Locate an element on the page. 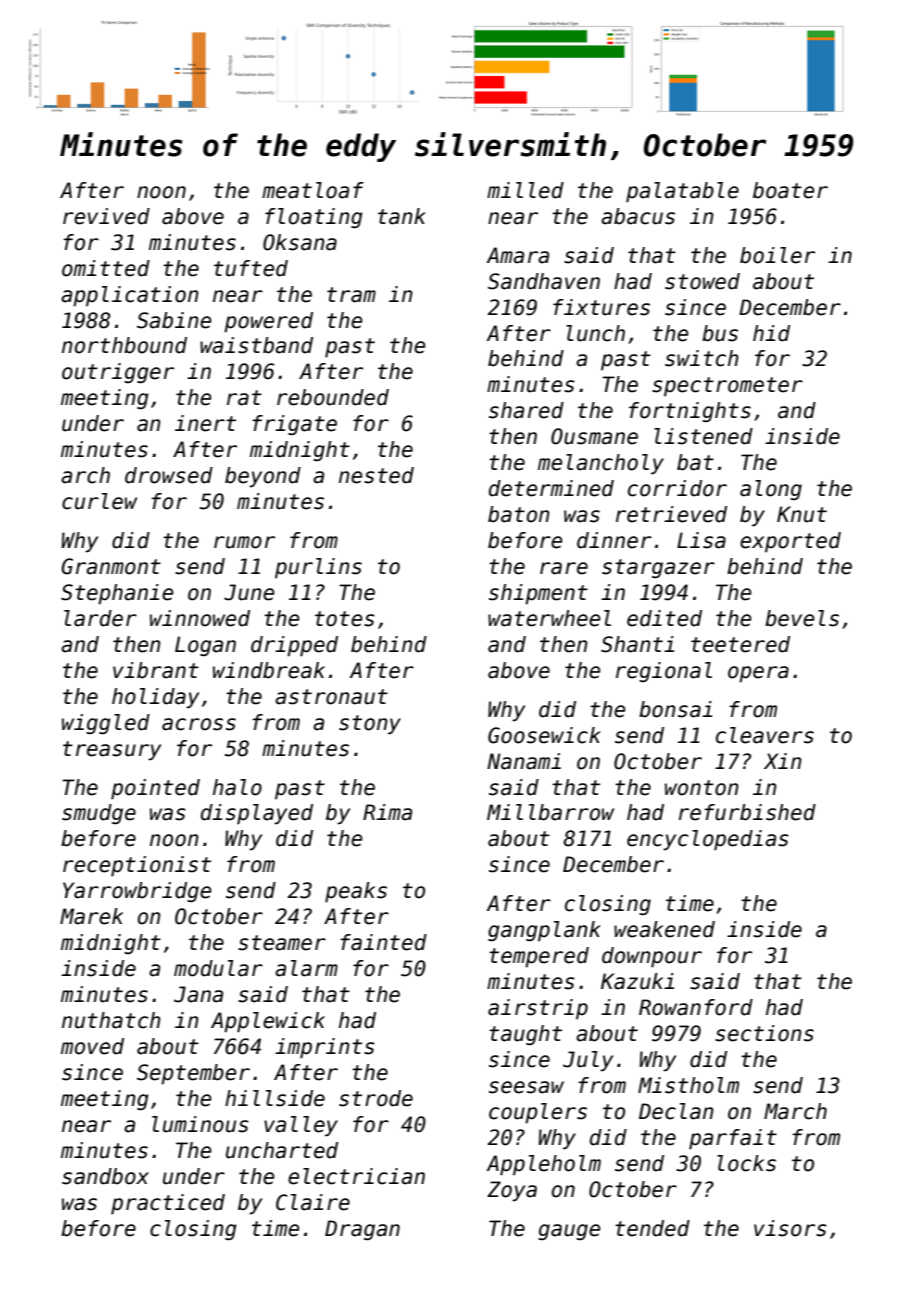 The height and width of the image is (1311, 924). Dragan is located at coordinates (362, 1230).
